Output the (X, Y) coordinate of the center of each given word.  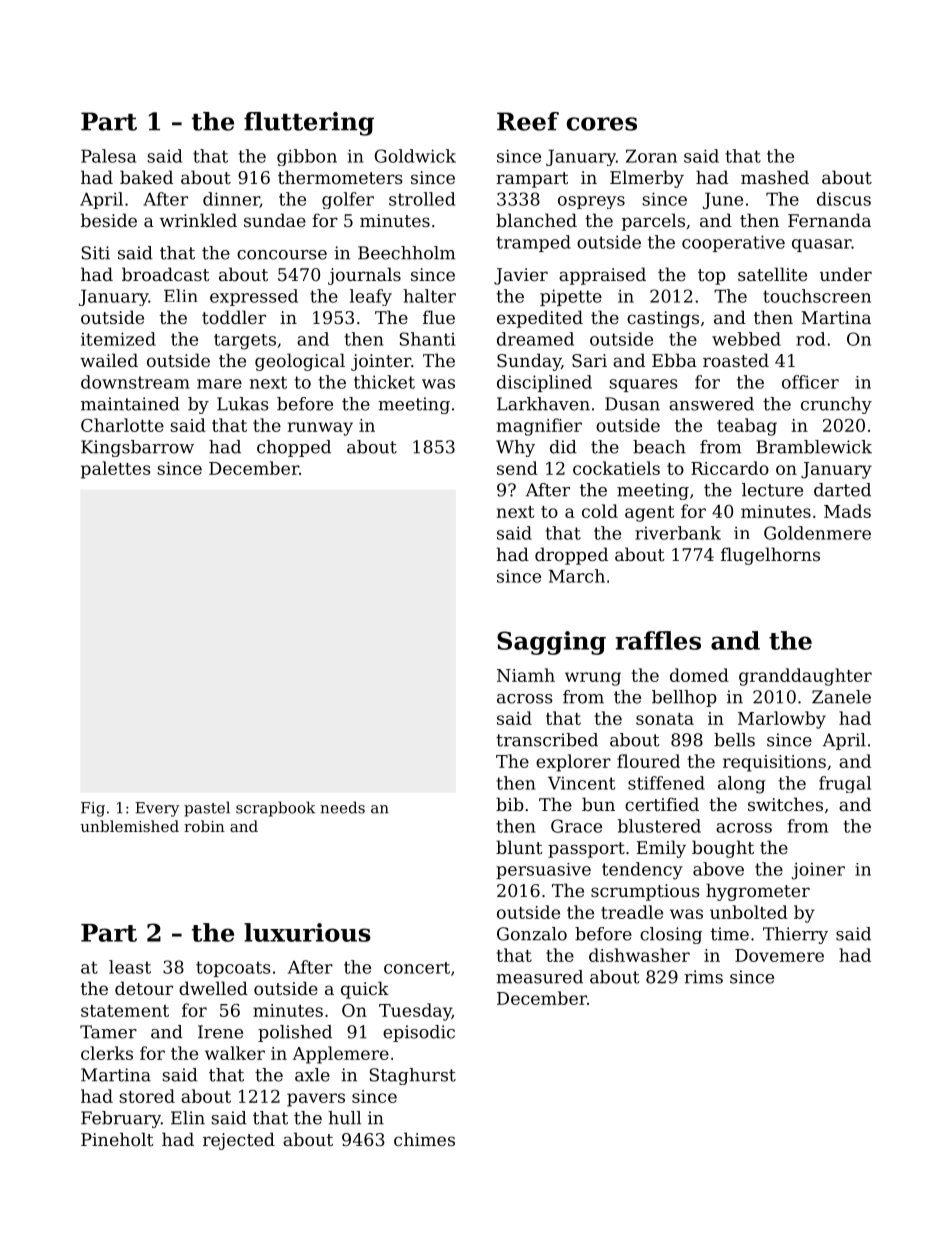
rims (703, 977)
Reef (528, 121)
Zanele (841, 697)
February (121, 1119)
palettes (116, 470)
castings (663, 319)
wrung (593, 679)
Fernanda (829, 220)
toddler (234, 317)
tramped (533, 243)
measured (539, 977)
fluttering (309, 124)
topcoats (233, 969)
